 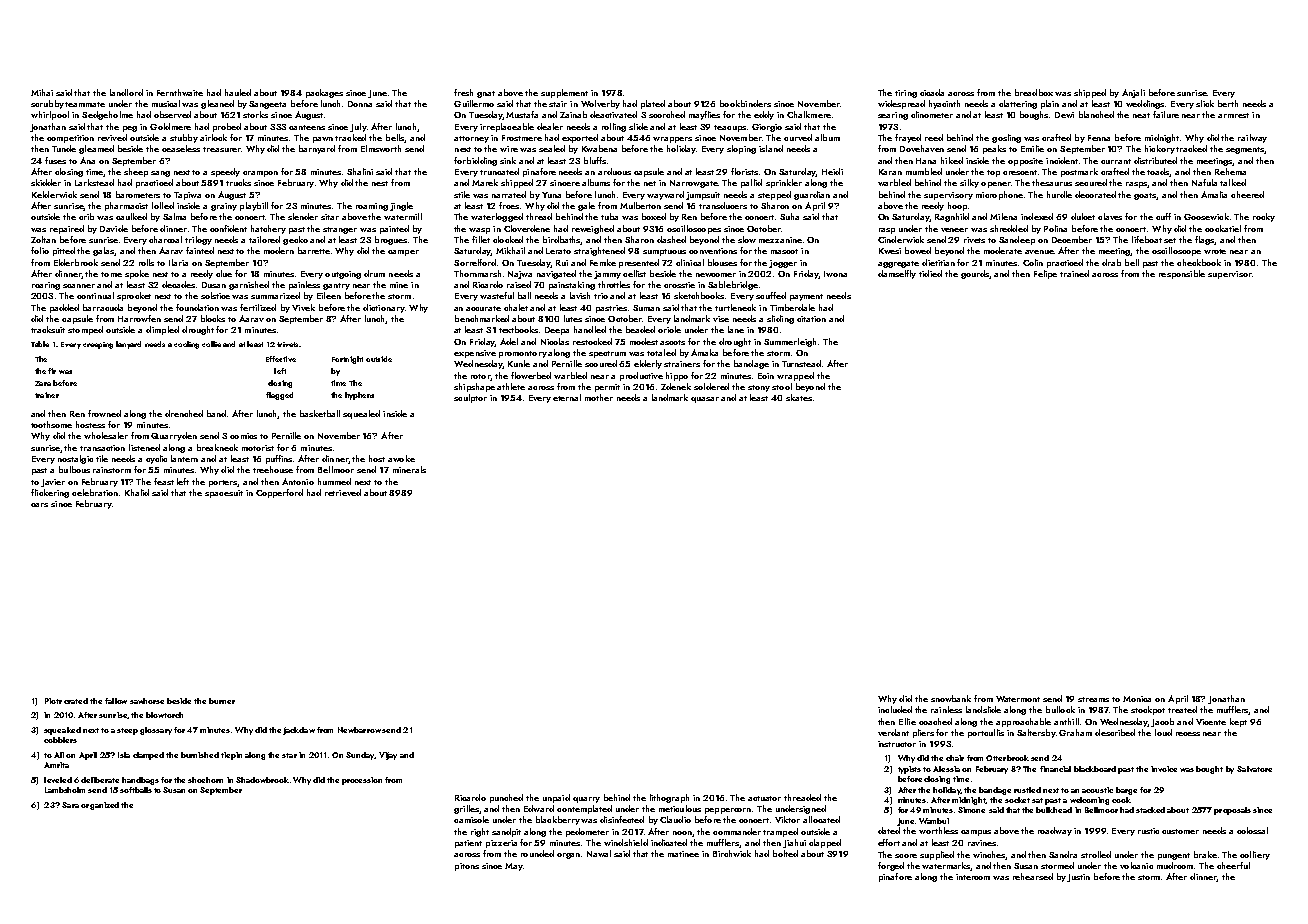 I want to click on Sara, so click(x=70, y=805).
